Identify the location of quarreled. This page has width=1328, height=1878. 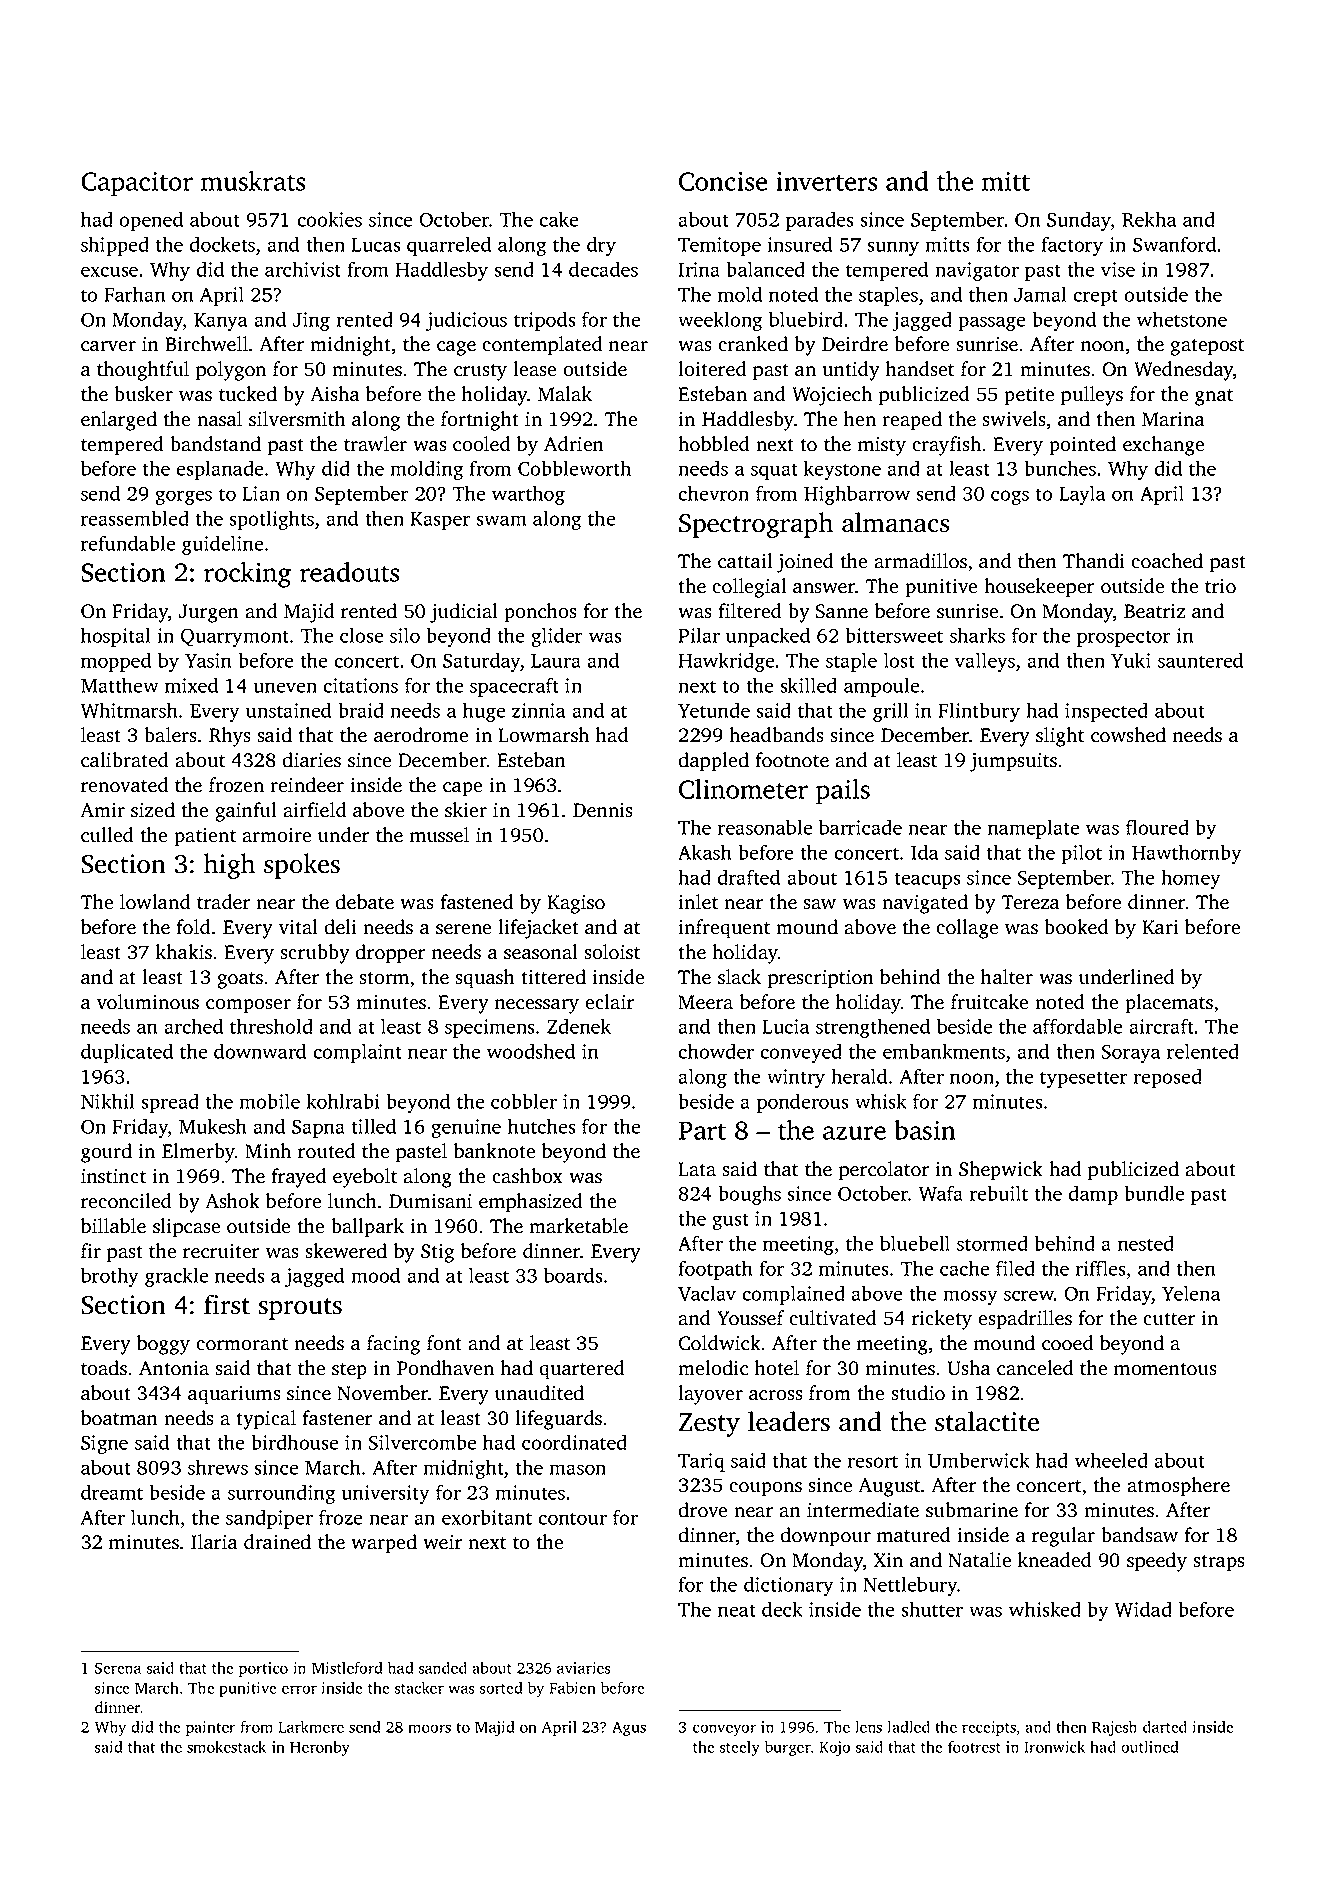
(449, 246).
